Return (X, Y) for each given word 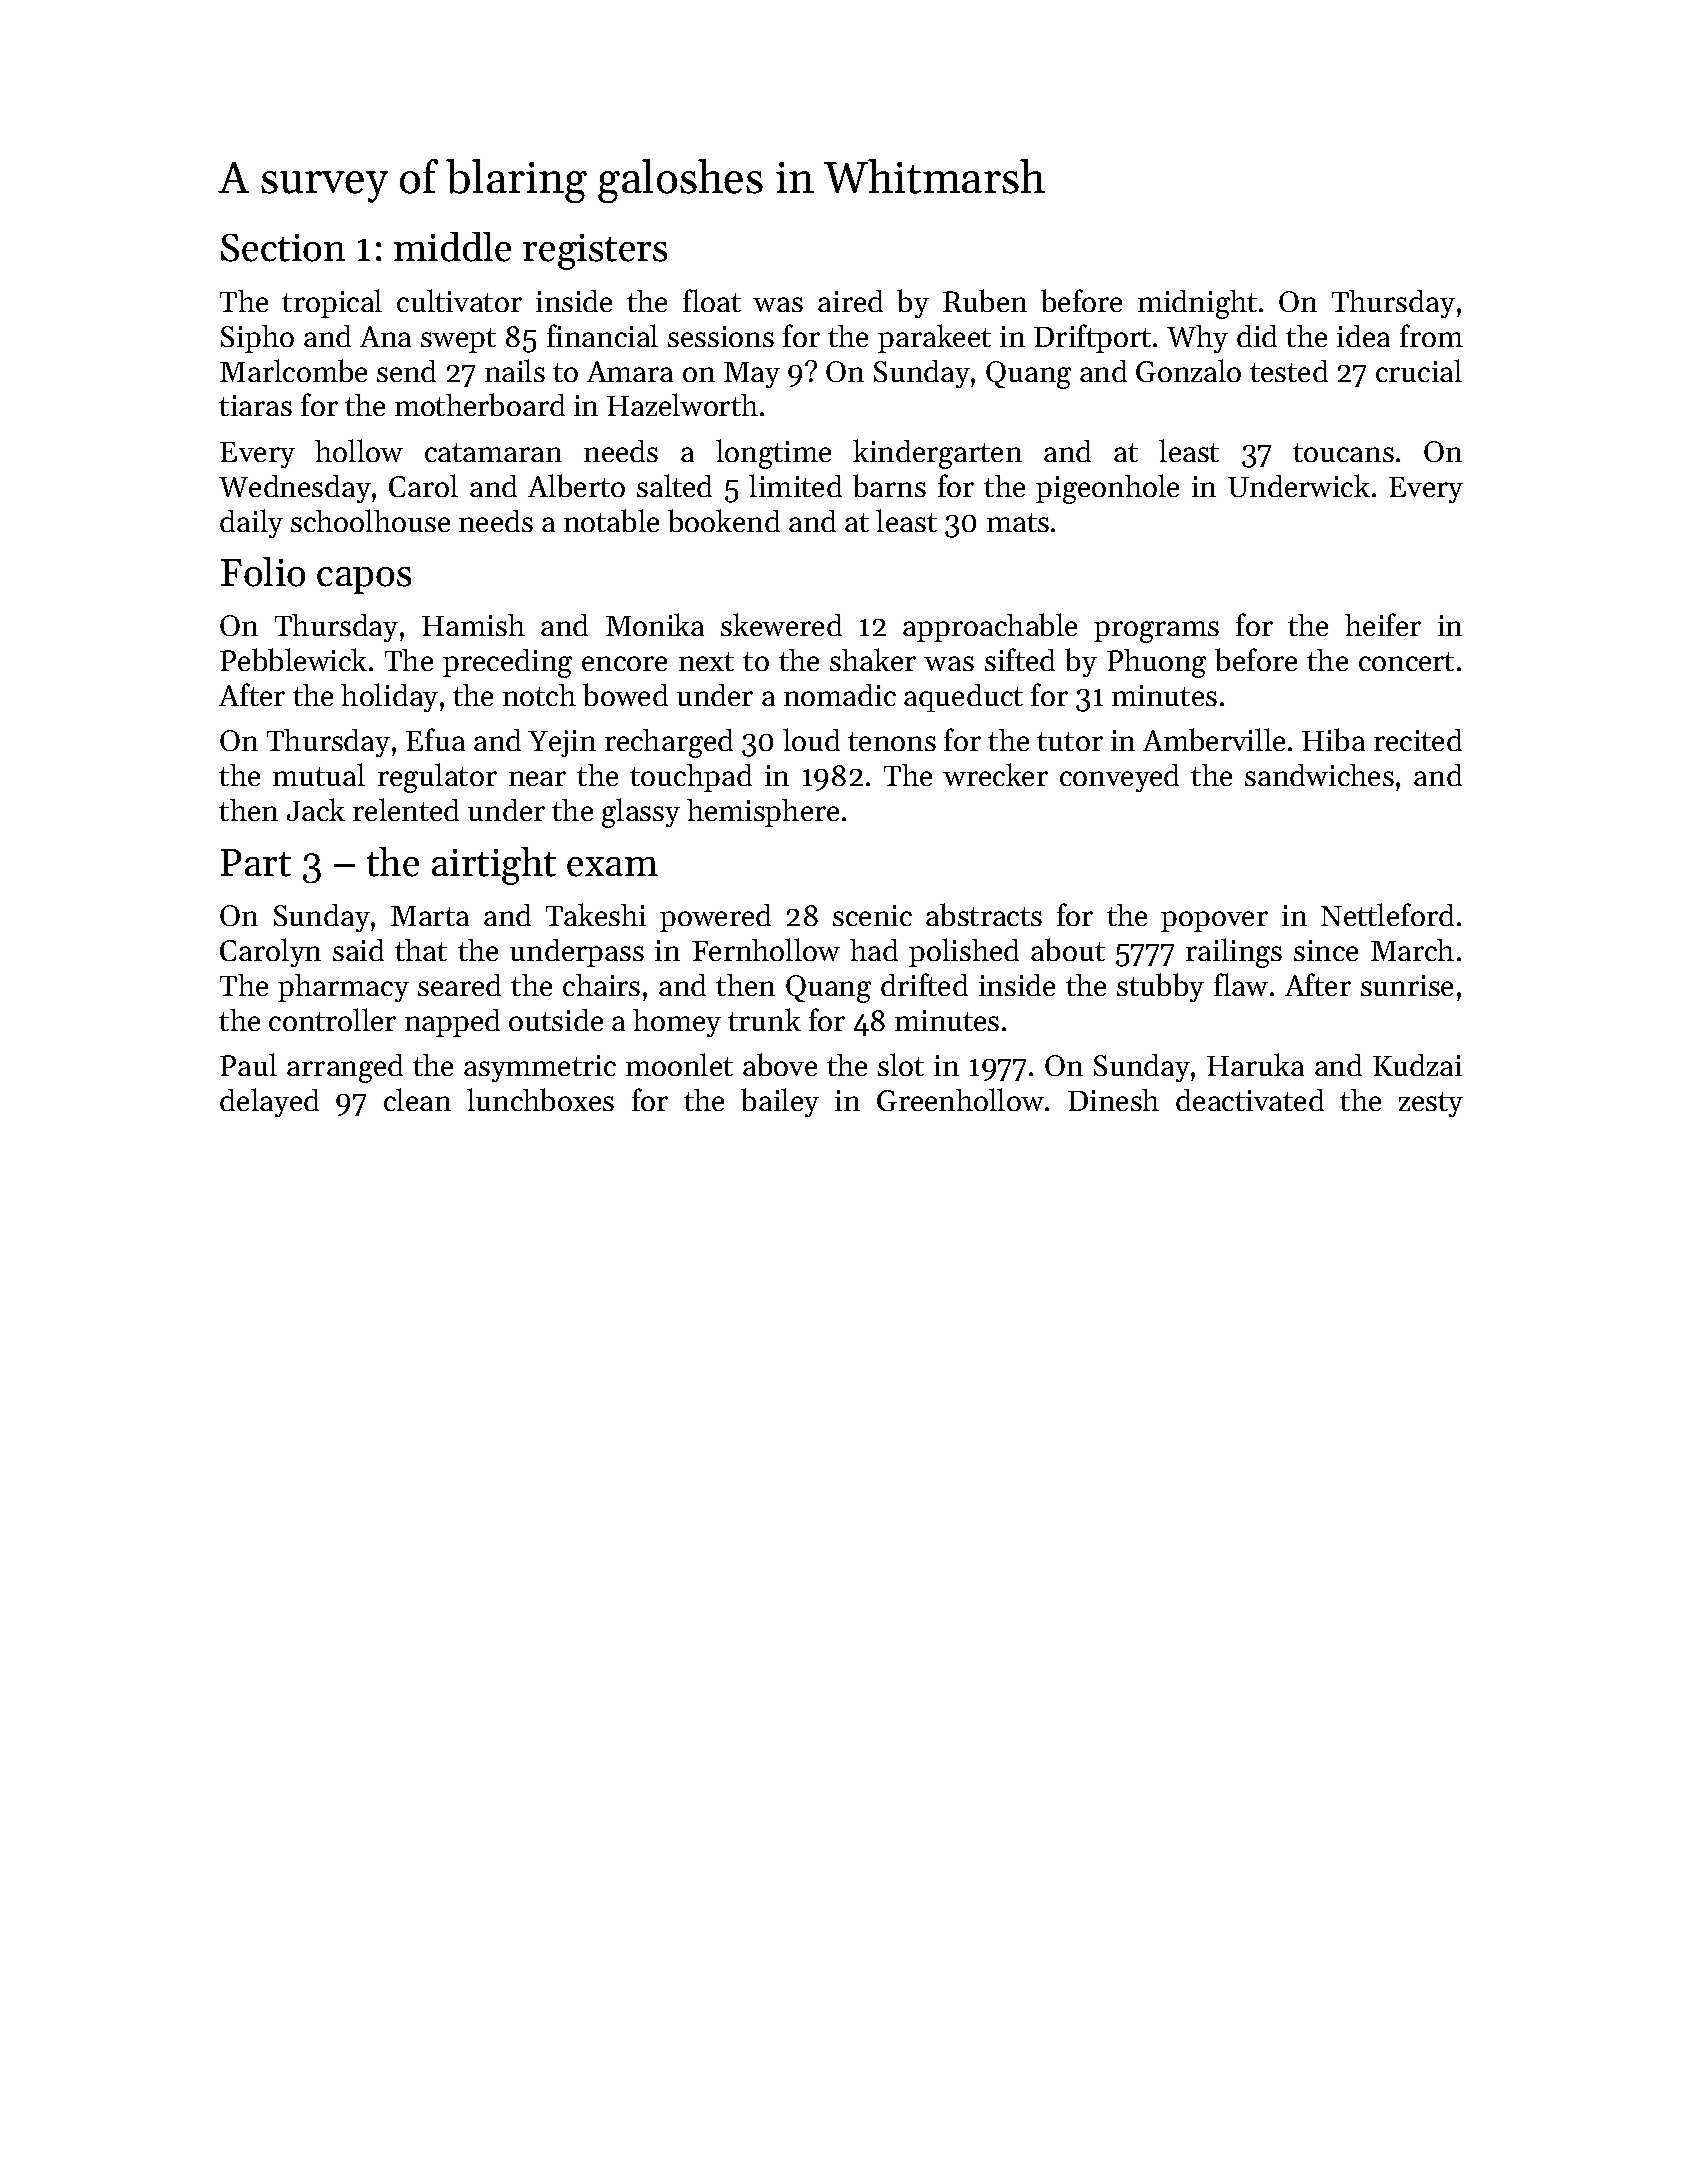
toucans (1343, 452)
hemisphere (763, 813)
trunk (764, 1019)
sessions (721, 336)
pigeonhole (1107, 489)
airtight (494, 866)
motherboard (480, 404)
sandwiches (1319, 775)
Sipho (257, 339)
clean (417, 1099)
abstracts (984, 914)
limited (795, 485)
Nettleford (1387, 914)
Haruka (1255, 1064)
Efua (435, 739)
